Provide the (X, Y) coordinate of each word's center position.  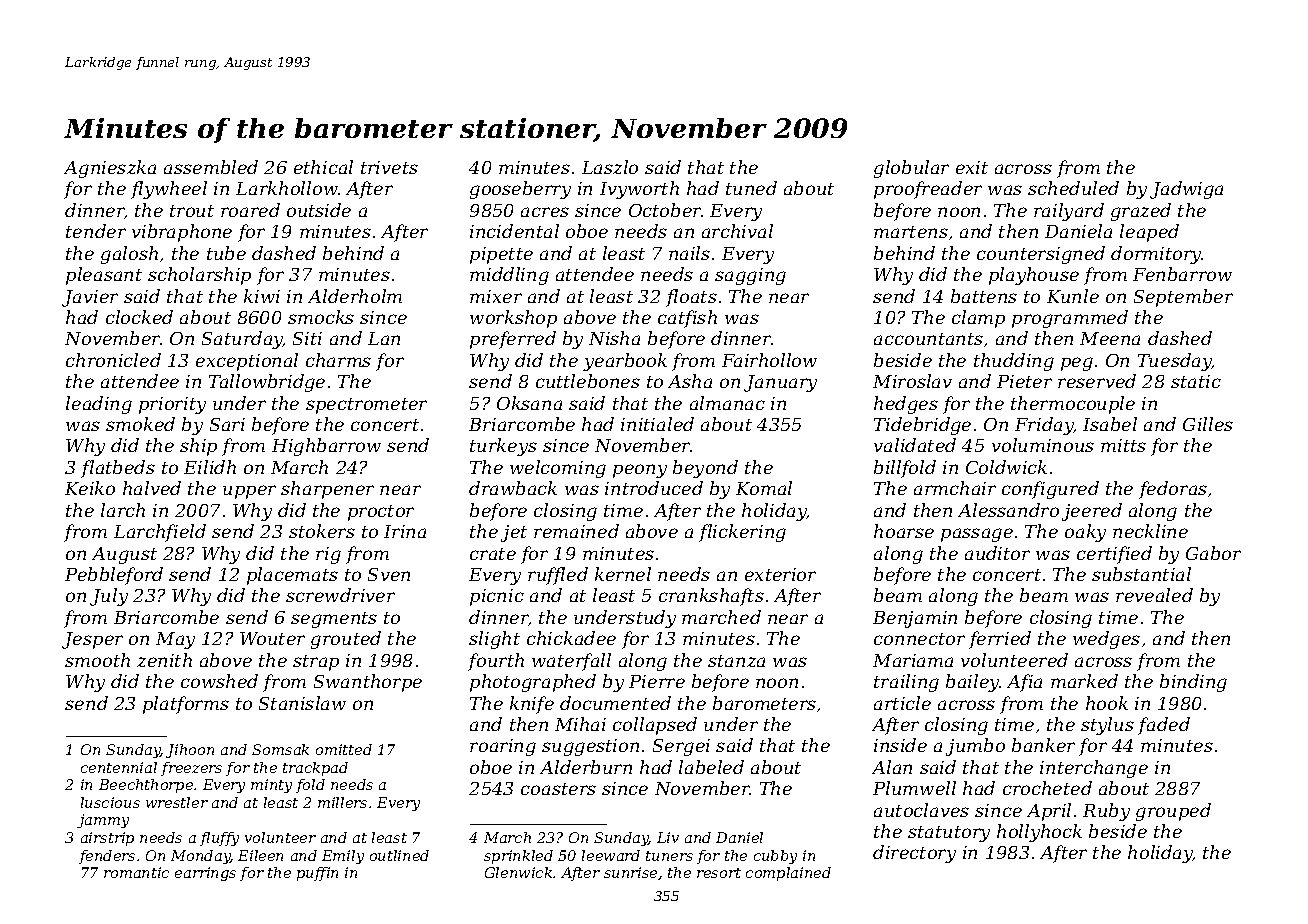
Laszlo (610, 167)
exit (972, 167)
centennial (119, 767)
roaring (503, 747)
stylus (1107, 726)
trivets (389, 167)
